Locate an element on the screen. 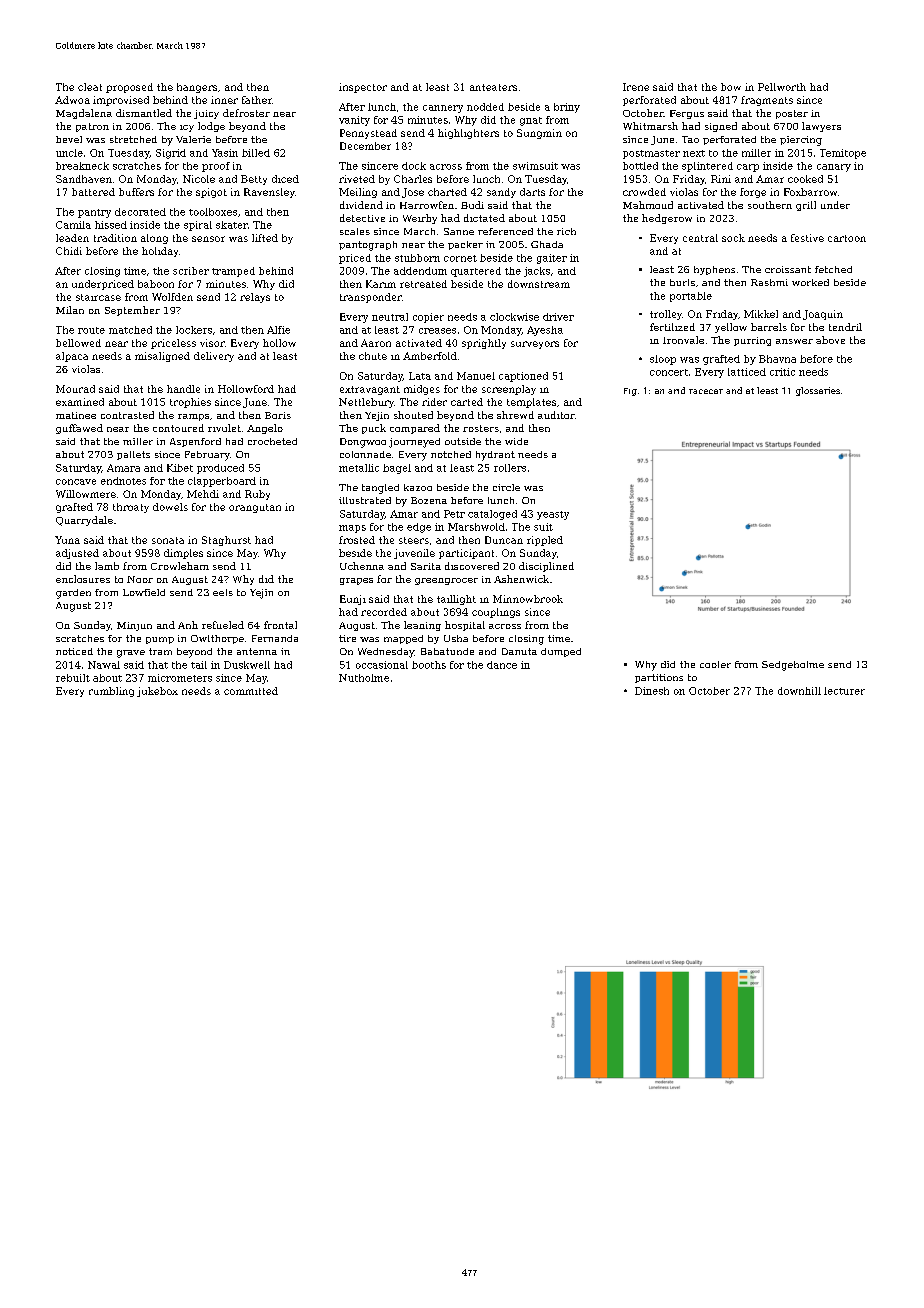 The width and height of the screenshot is (924, 1308). neutral is located at coordinates (390, 317).
